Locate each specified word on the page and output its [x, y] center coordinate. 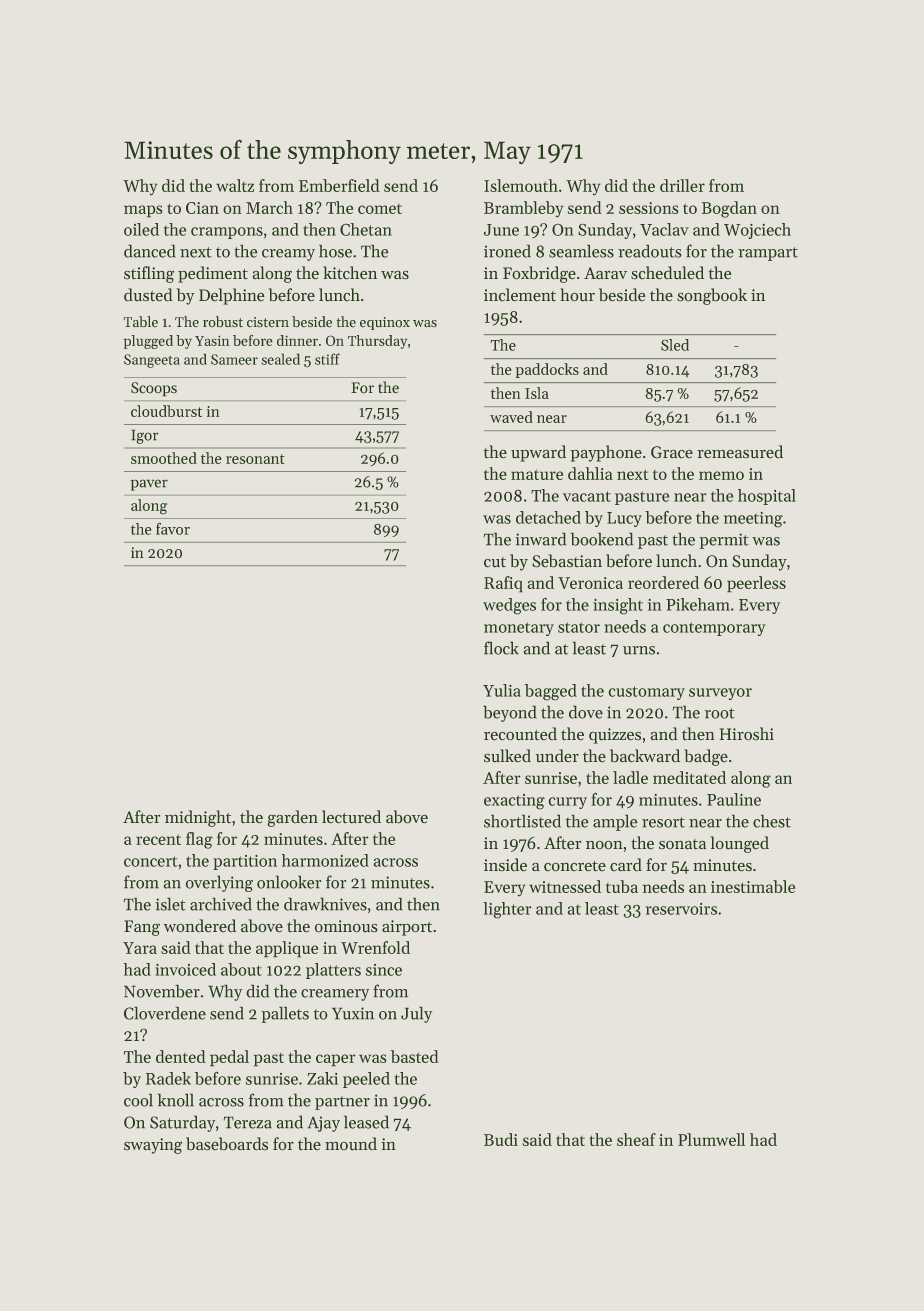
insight [618, 606]
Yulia [502, 690]
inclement [520, 294]
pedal [229, 1058]
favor [173, 529]
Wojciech [757, 231]
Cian [202, 208]
